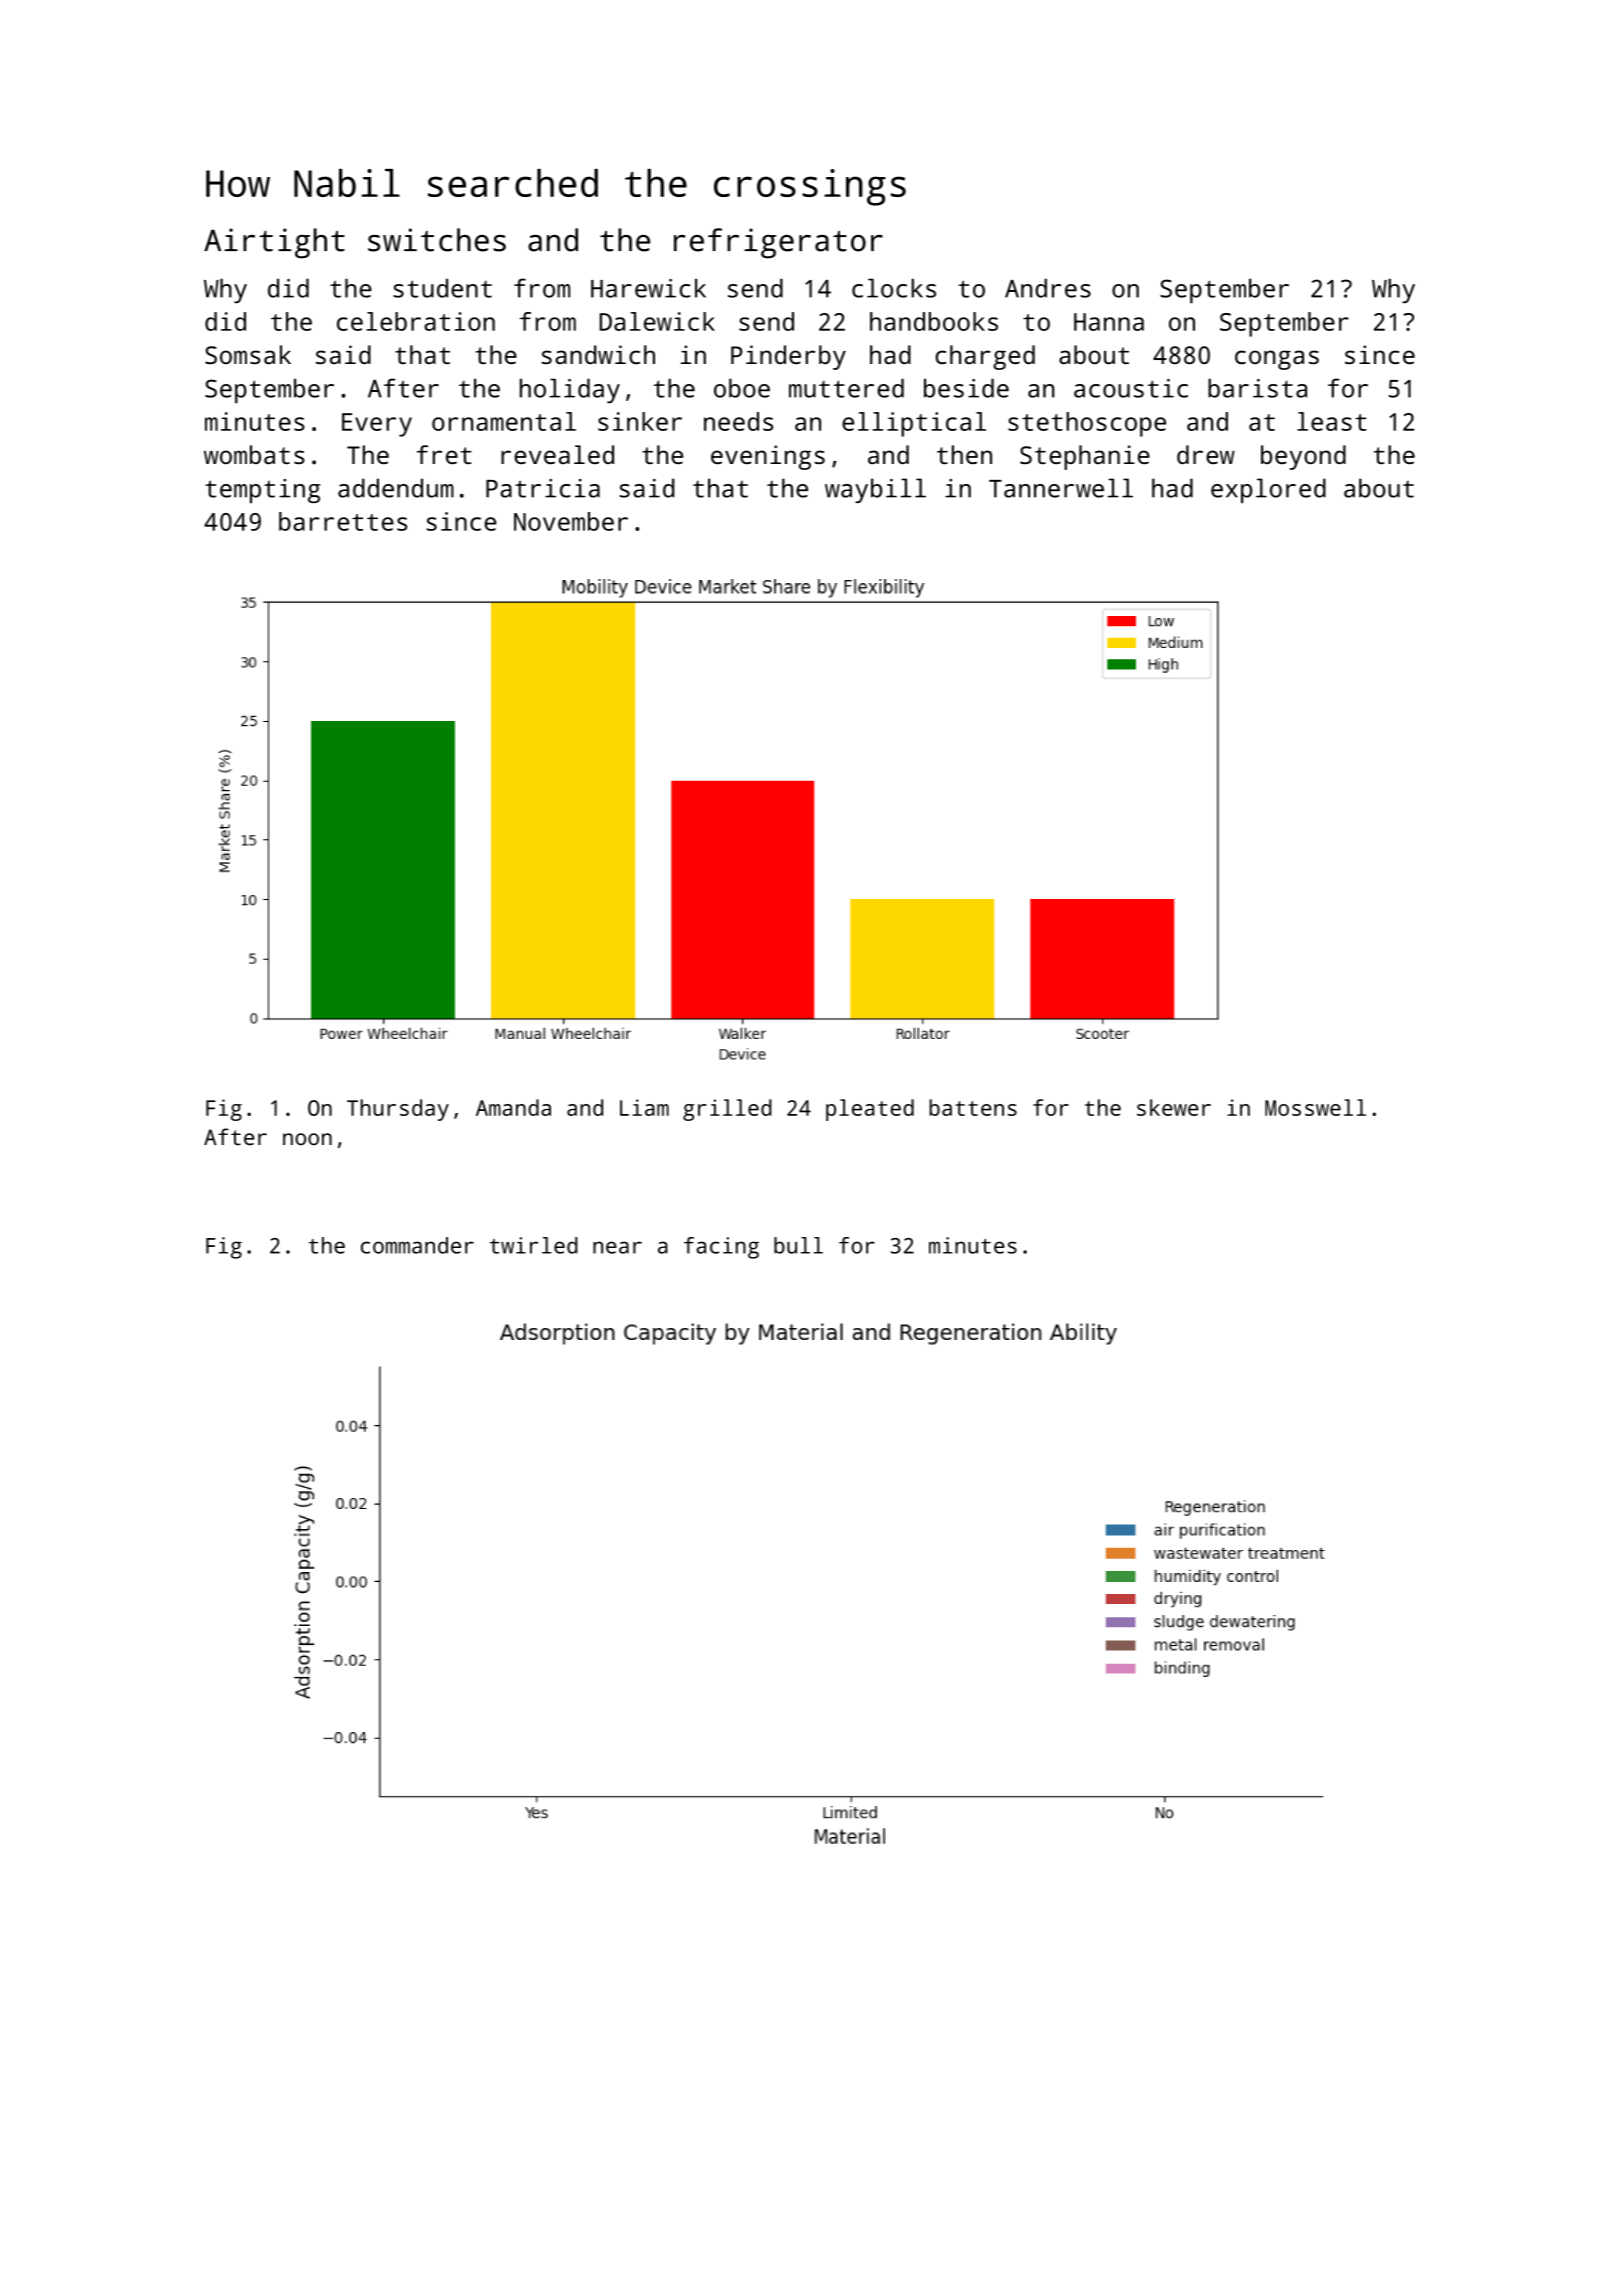 The image size is (1620, 2292). Describe the element at coordinates (1174, 1107) in the page. I see `skewer` at that location.
